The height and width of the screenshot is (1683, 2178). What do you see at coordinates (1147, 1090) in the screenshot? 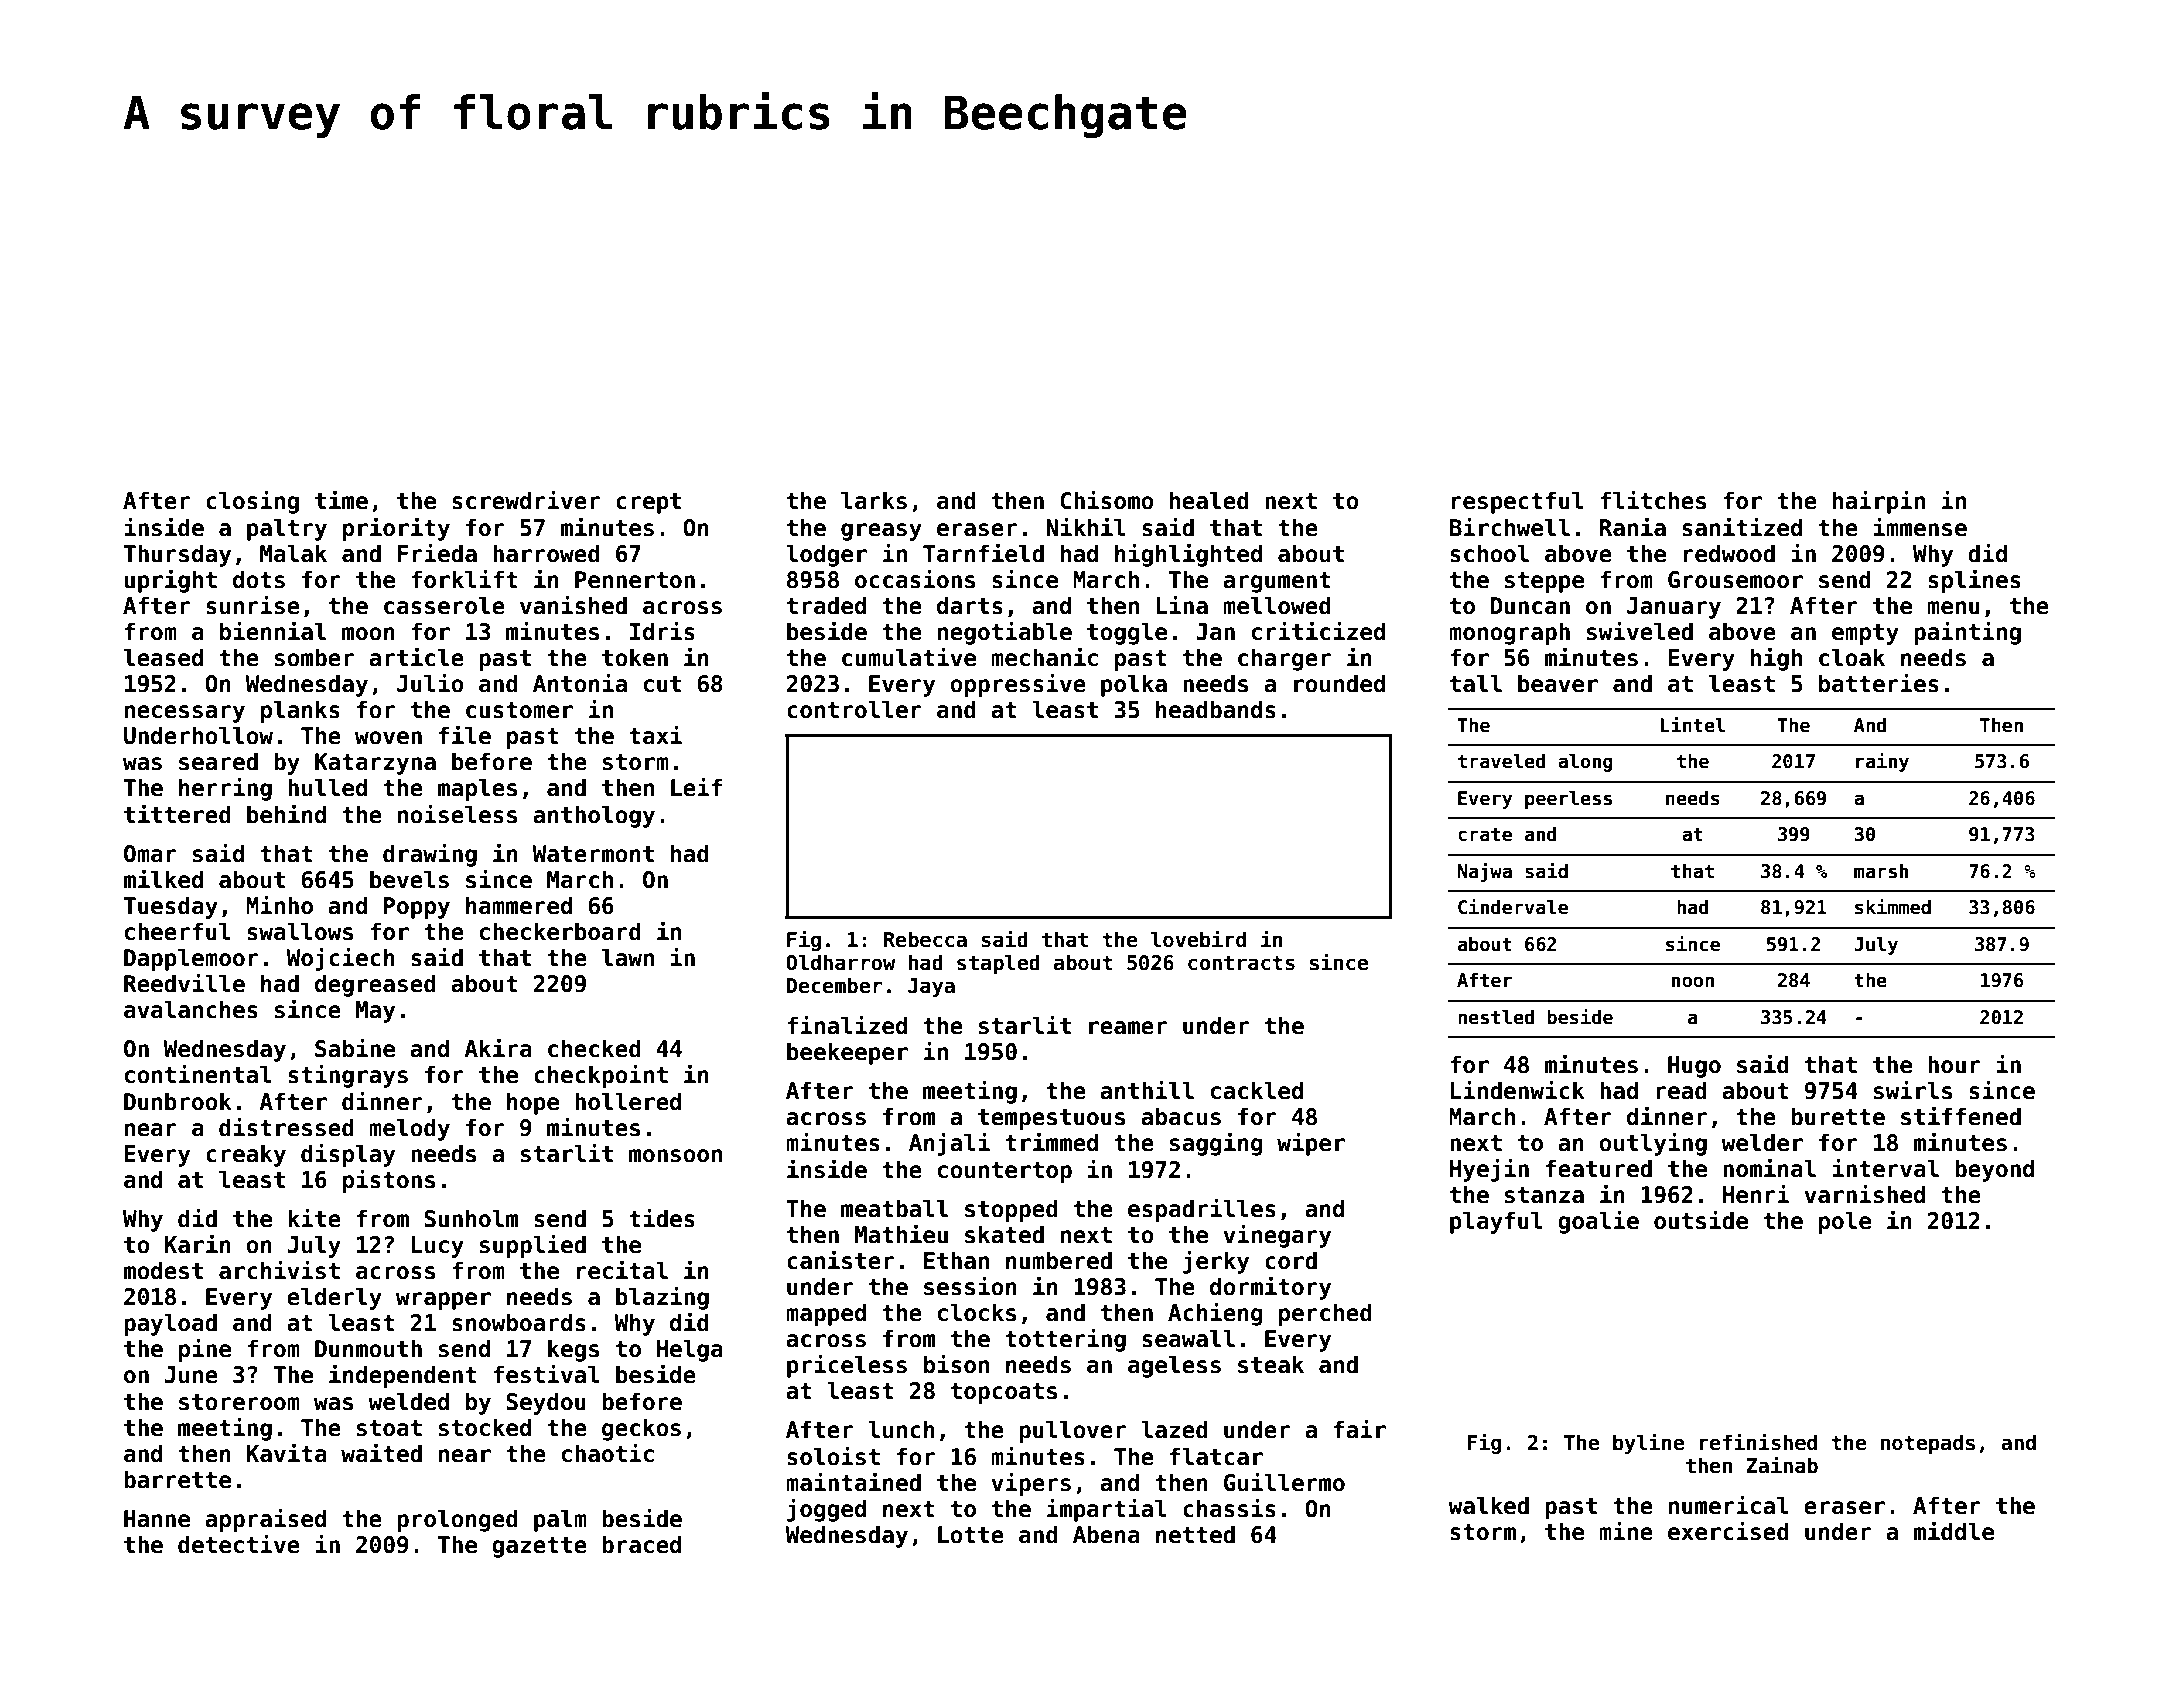
I see `anthill` at bounding box center [1147, 1090].
